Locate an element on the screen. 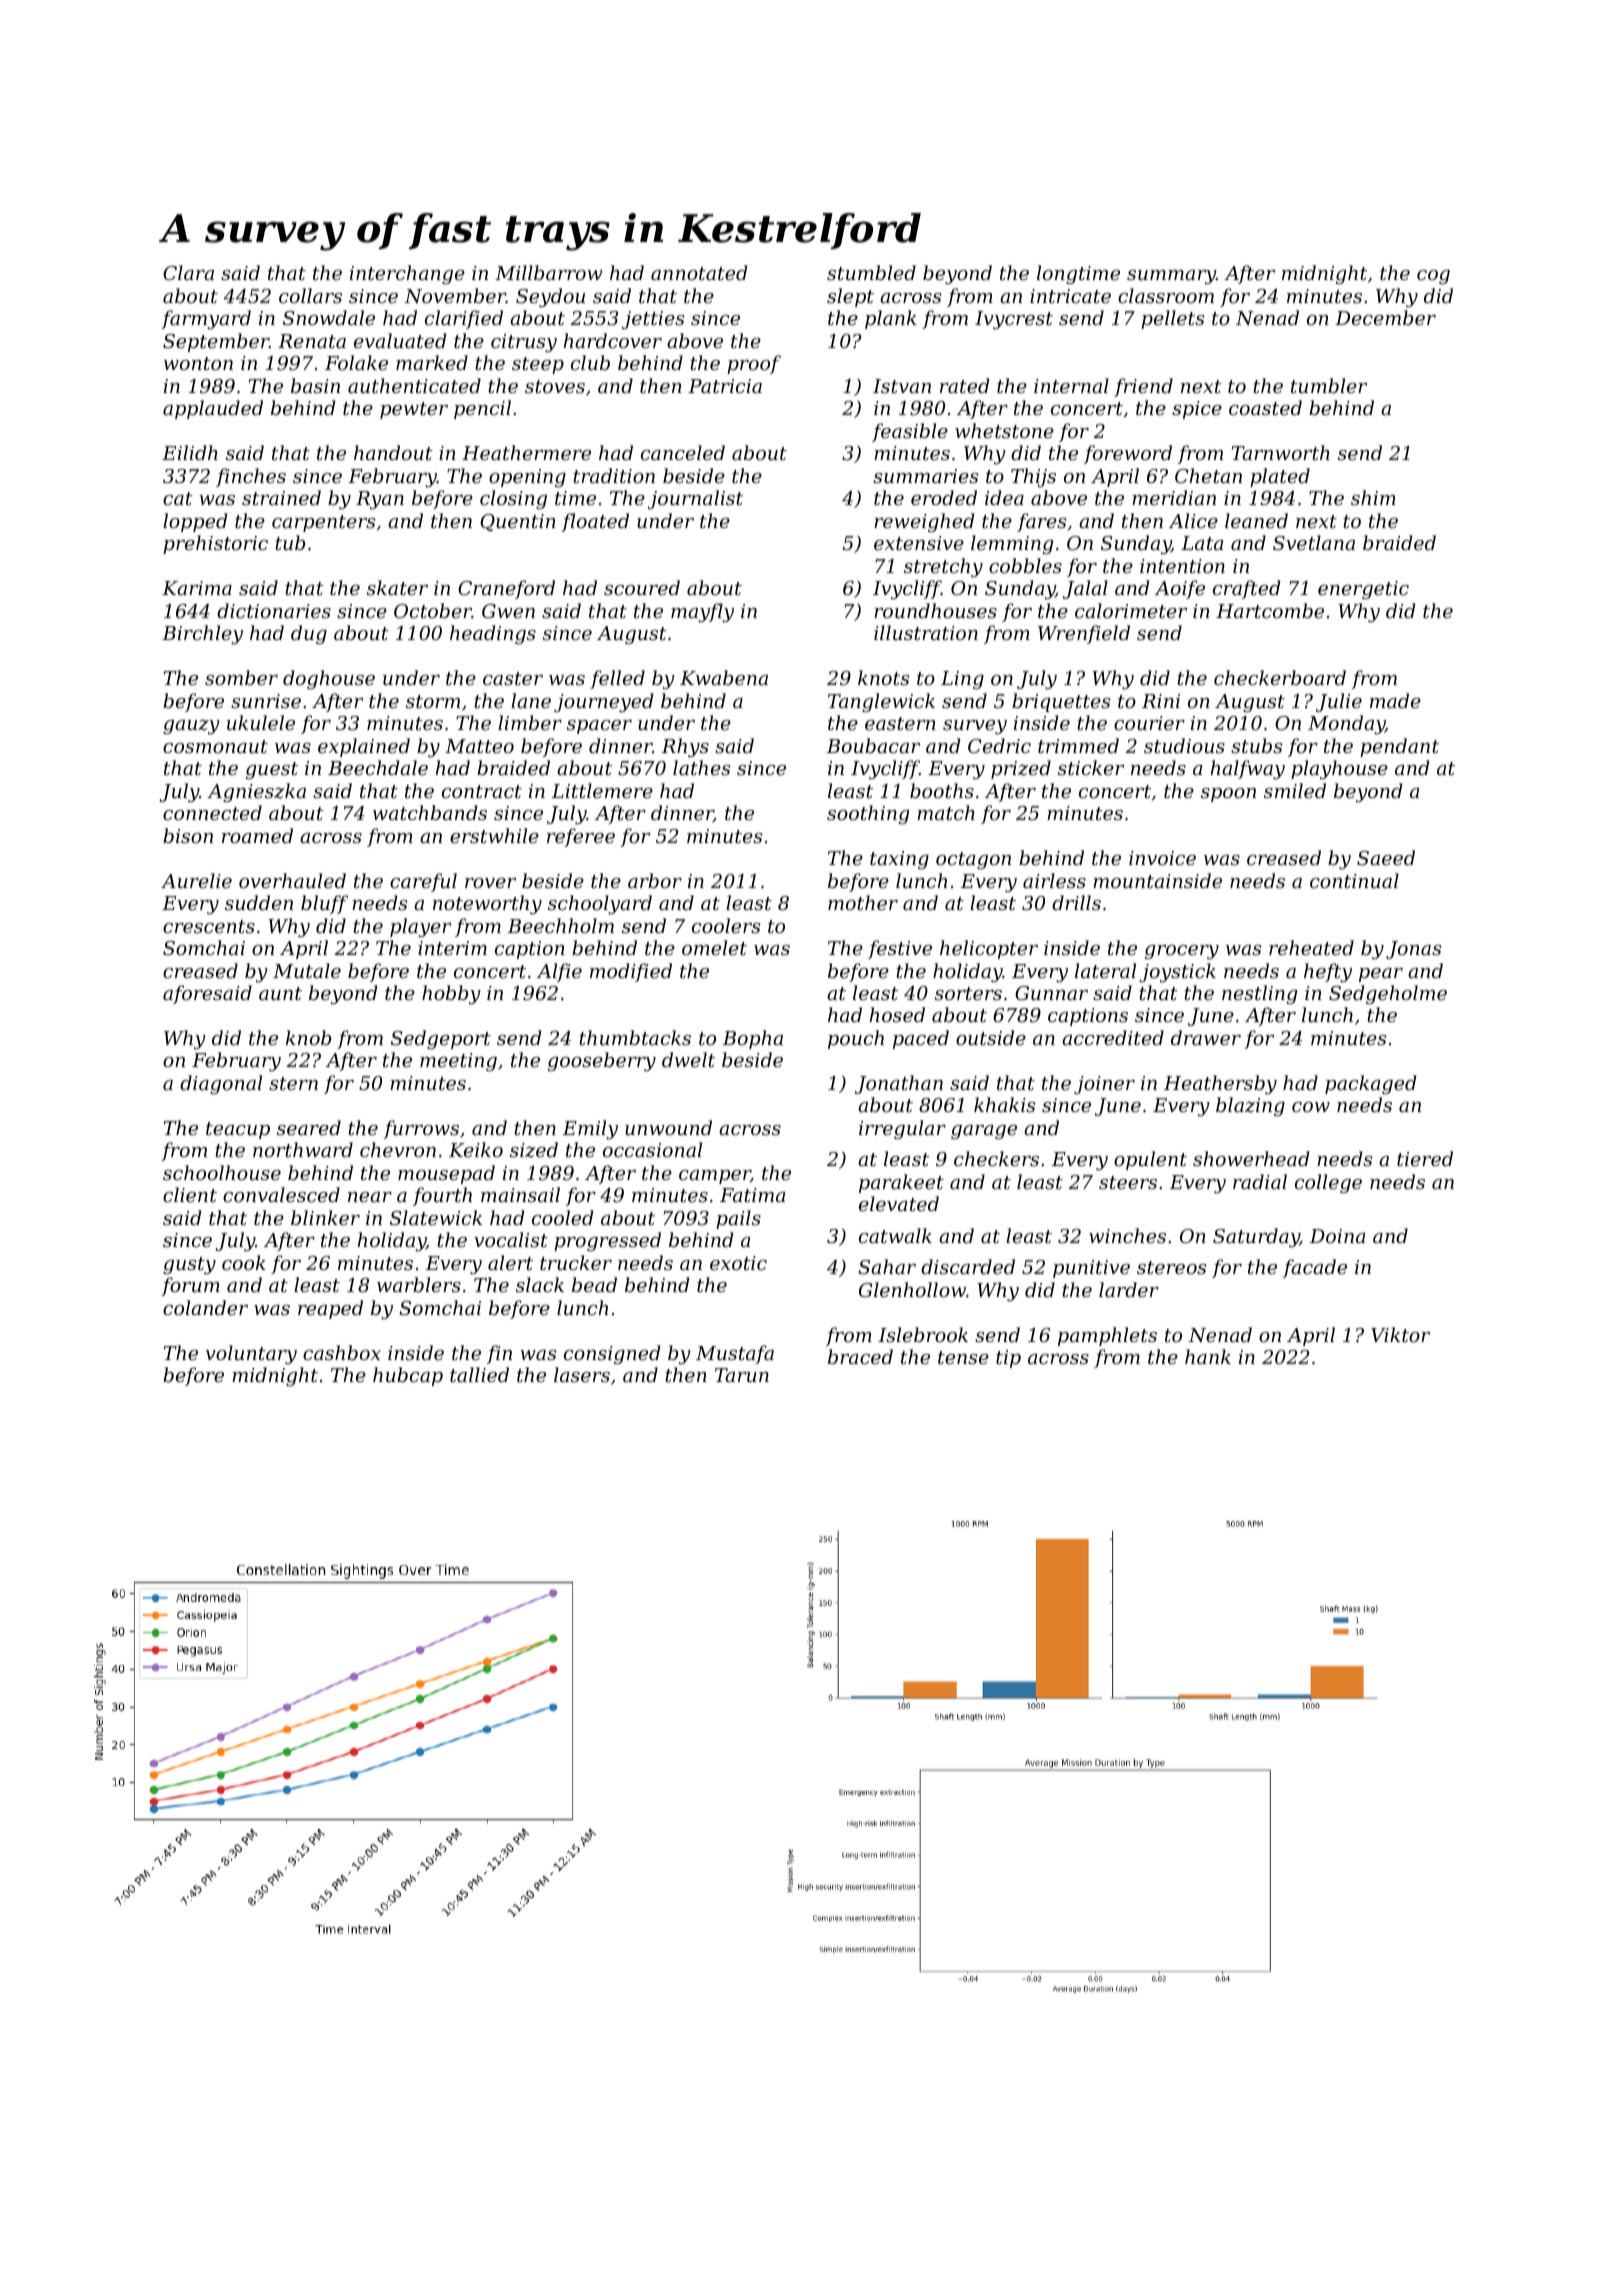  drawer is located at coordinates (1206, 1037).
